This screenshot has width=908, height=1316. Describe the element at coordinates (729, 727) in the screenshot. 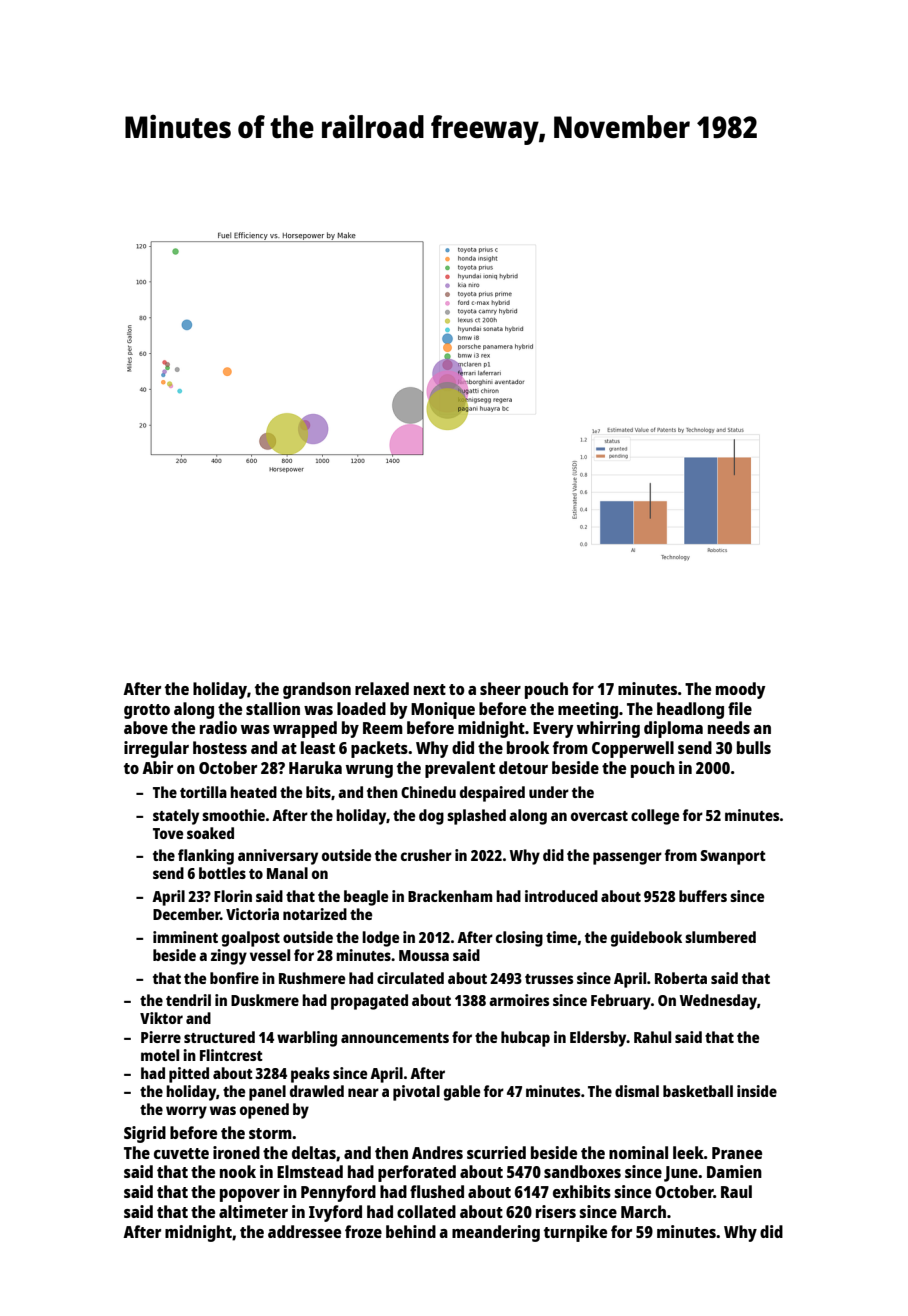

I see `needs` at that location.
